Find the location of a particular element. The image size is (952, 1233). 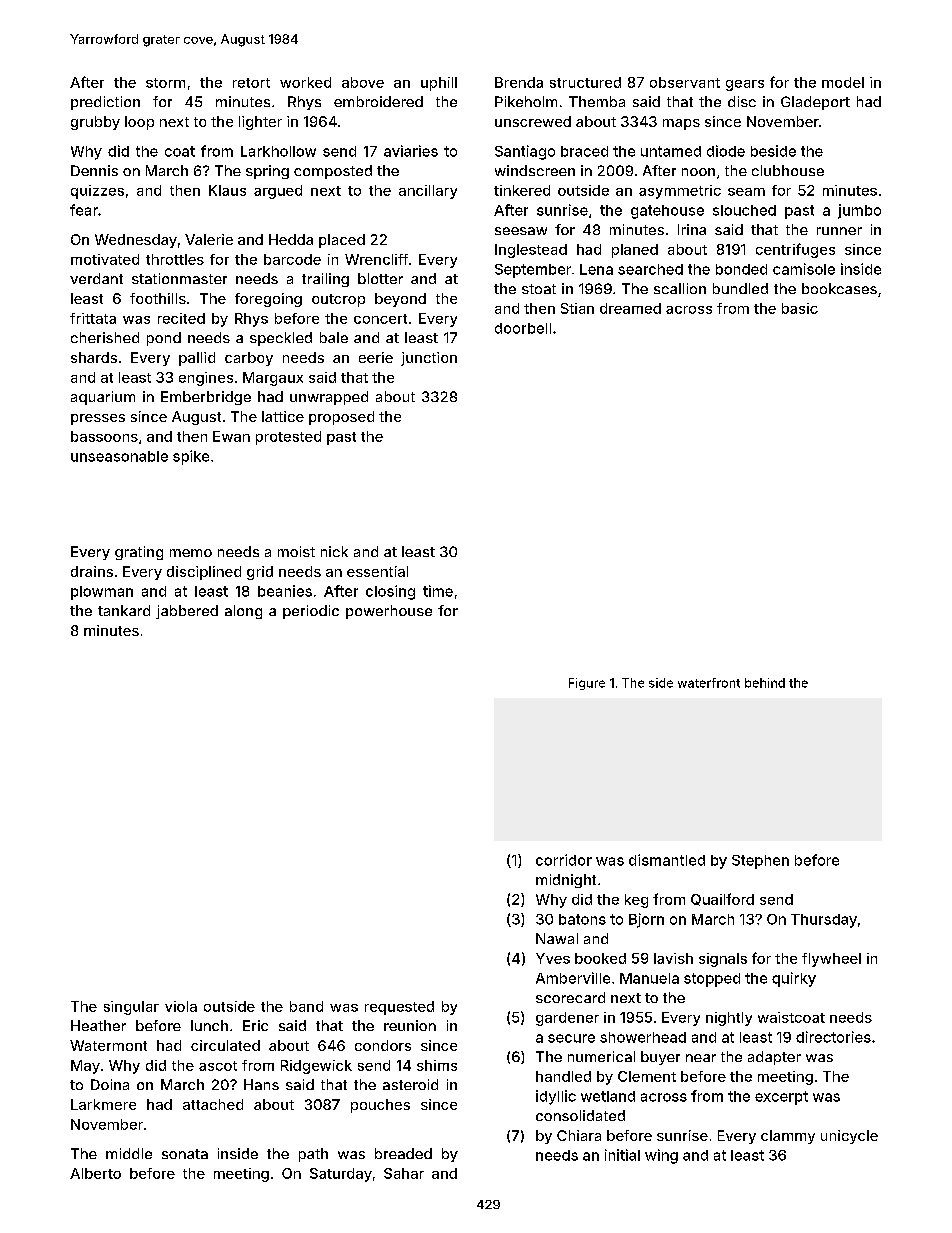

signals is located at coordinates (723, 960).
